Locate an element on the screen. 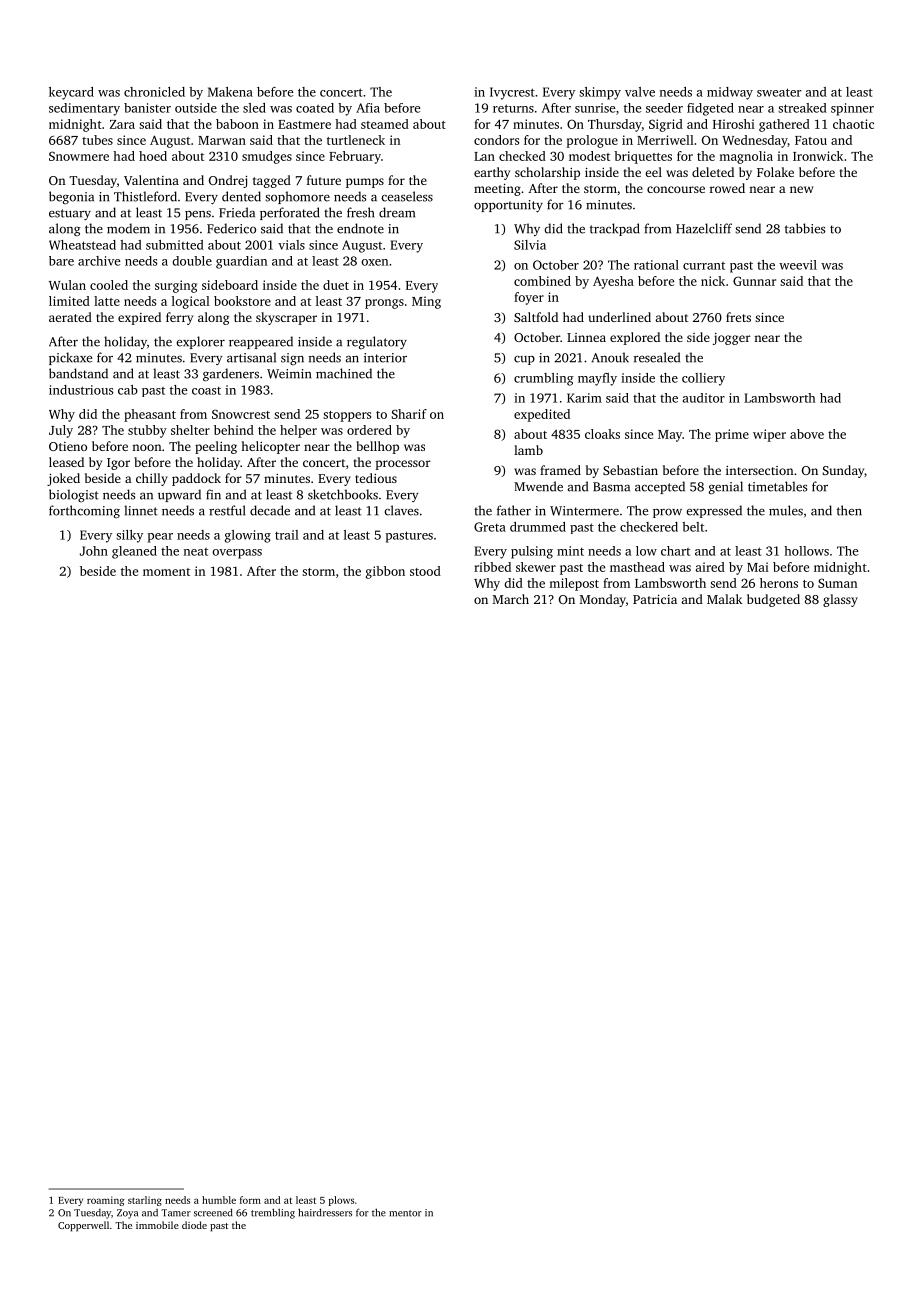 The height and width of the screenshot is (1308, 924). budgeted is located at coordinates (773, 600).
